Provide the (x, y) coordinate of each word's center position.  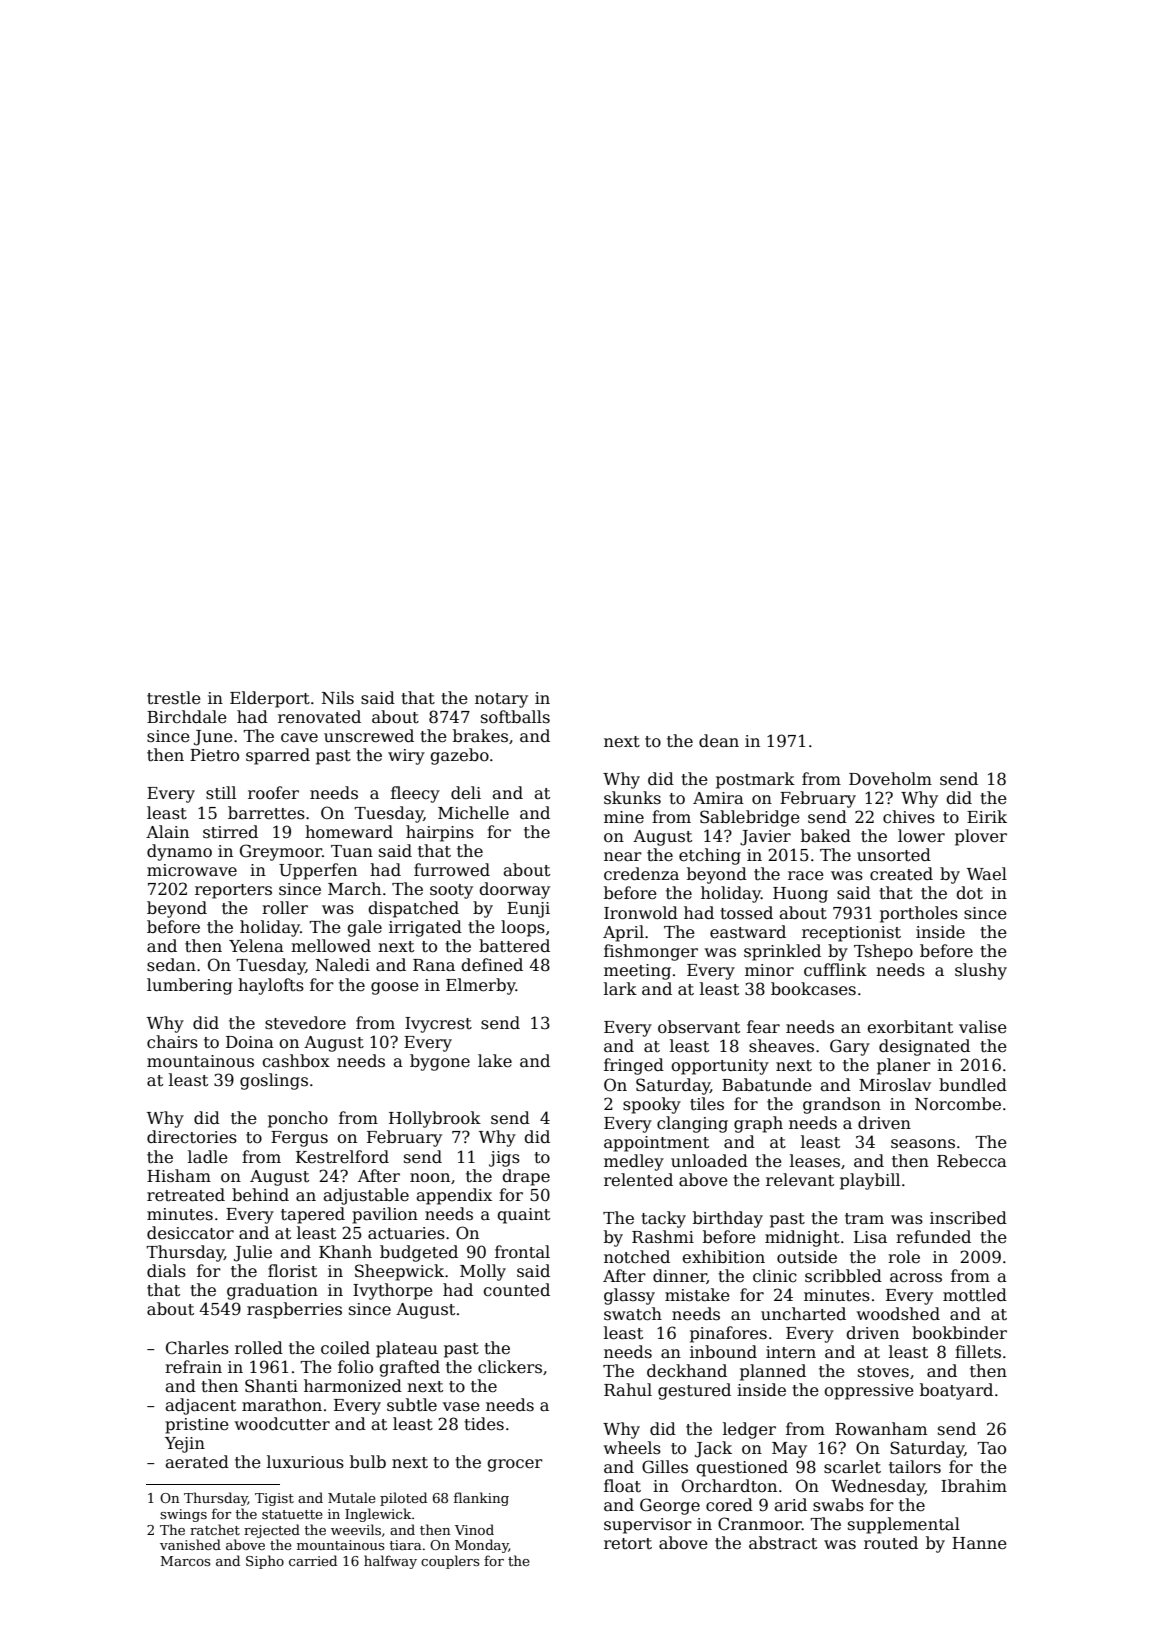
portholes (919, 914)
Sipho (265, 1562)
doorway (514, 890)
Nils (338, 697)
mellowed (331, 946)
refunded (933, 1237)
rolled (259, 1348)
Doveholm (890, 779)
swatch (633, 1314)
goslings (274, 1081)
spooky (652, 1105)
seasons (923, 1144)
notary (501, 700)
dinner (680, 1276)
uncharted (803, 1314)
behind (260, 1195)
